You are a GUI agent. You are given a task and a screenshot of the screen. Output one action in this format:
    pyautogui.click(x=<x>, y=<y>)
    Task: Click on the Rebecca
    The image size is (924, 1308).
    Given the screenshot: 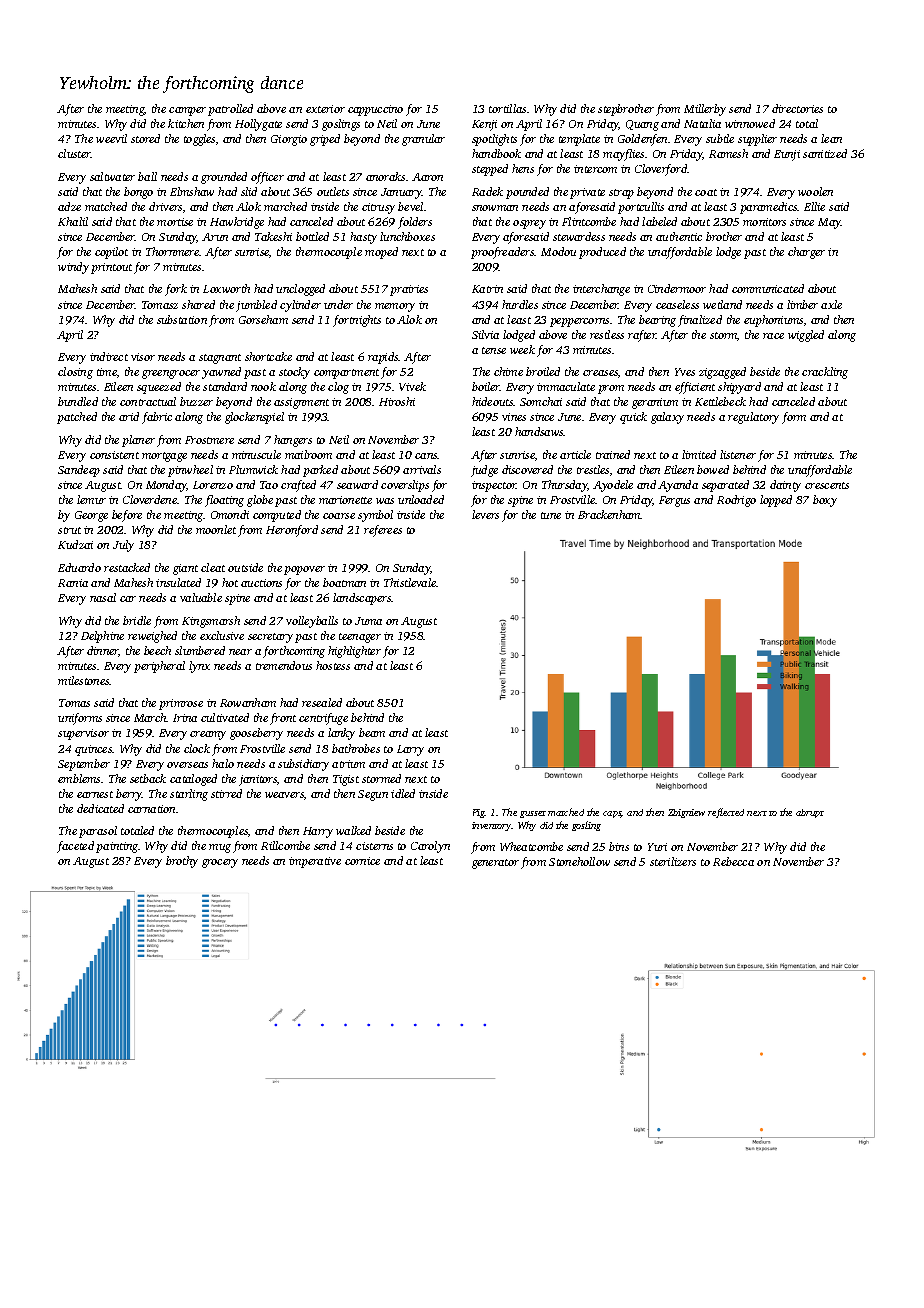 What is the action you would take?
    pyautogui.click(x=733, y=861)
